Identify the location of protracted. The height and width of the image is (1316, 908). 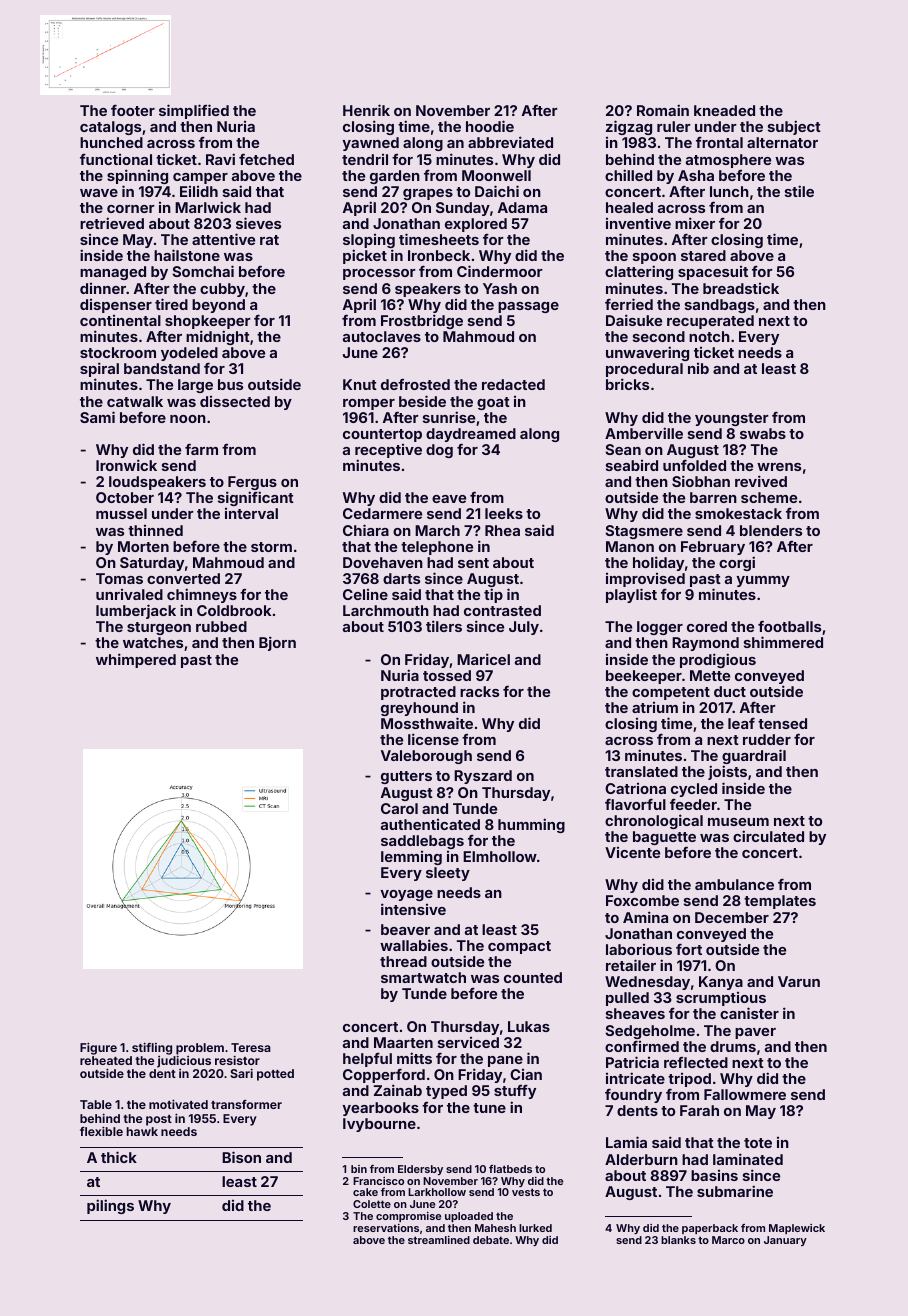
(418, 693).
